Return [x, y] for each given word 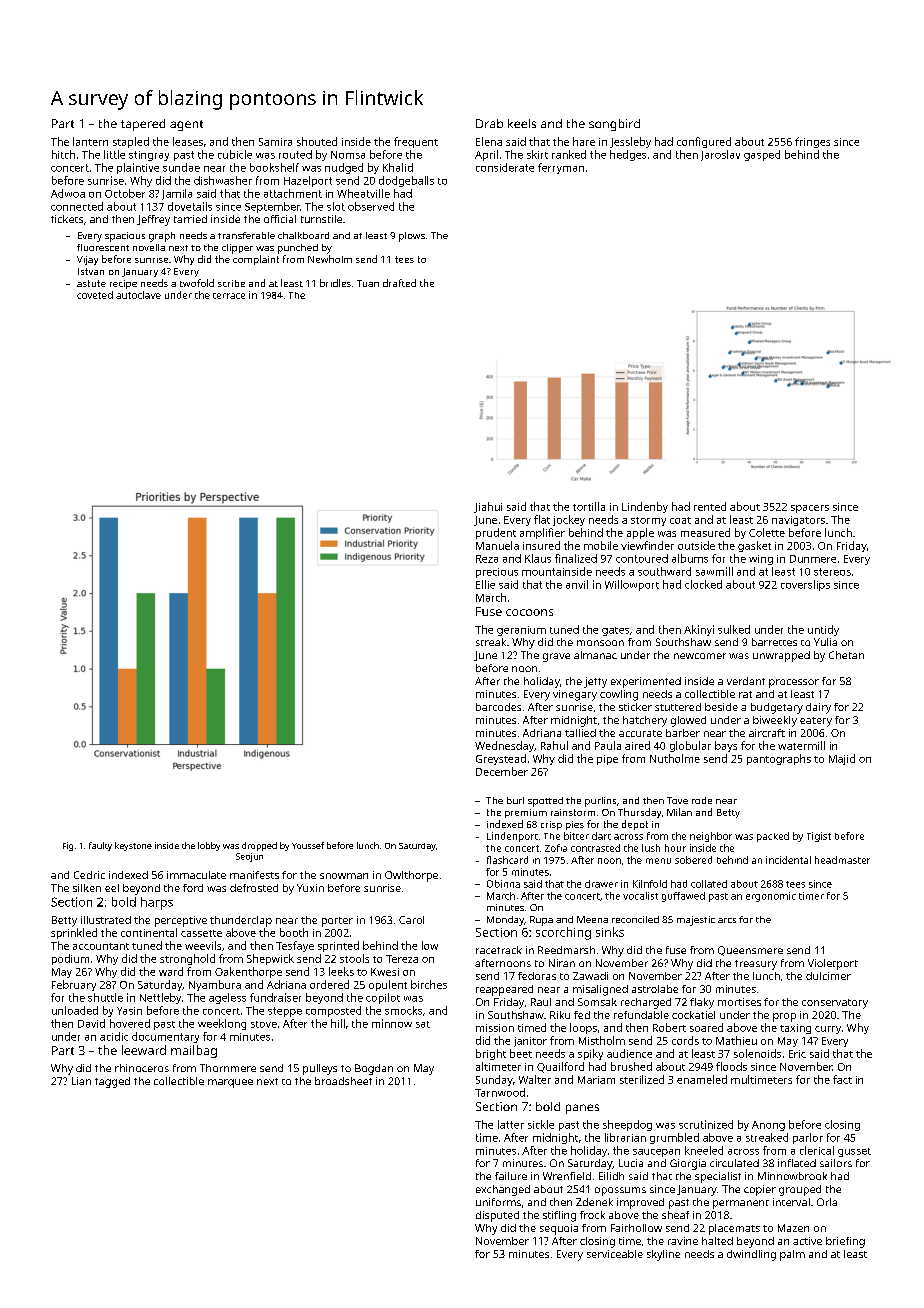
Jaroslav [720, 155]
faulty [100, 846]
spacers [810, 509]
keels [522, 123]
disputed [497, 1216]
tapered [143, 125]
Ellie [485, 584]
